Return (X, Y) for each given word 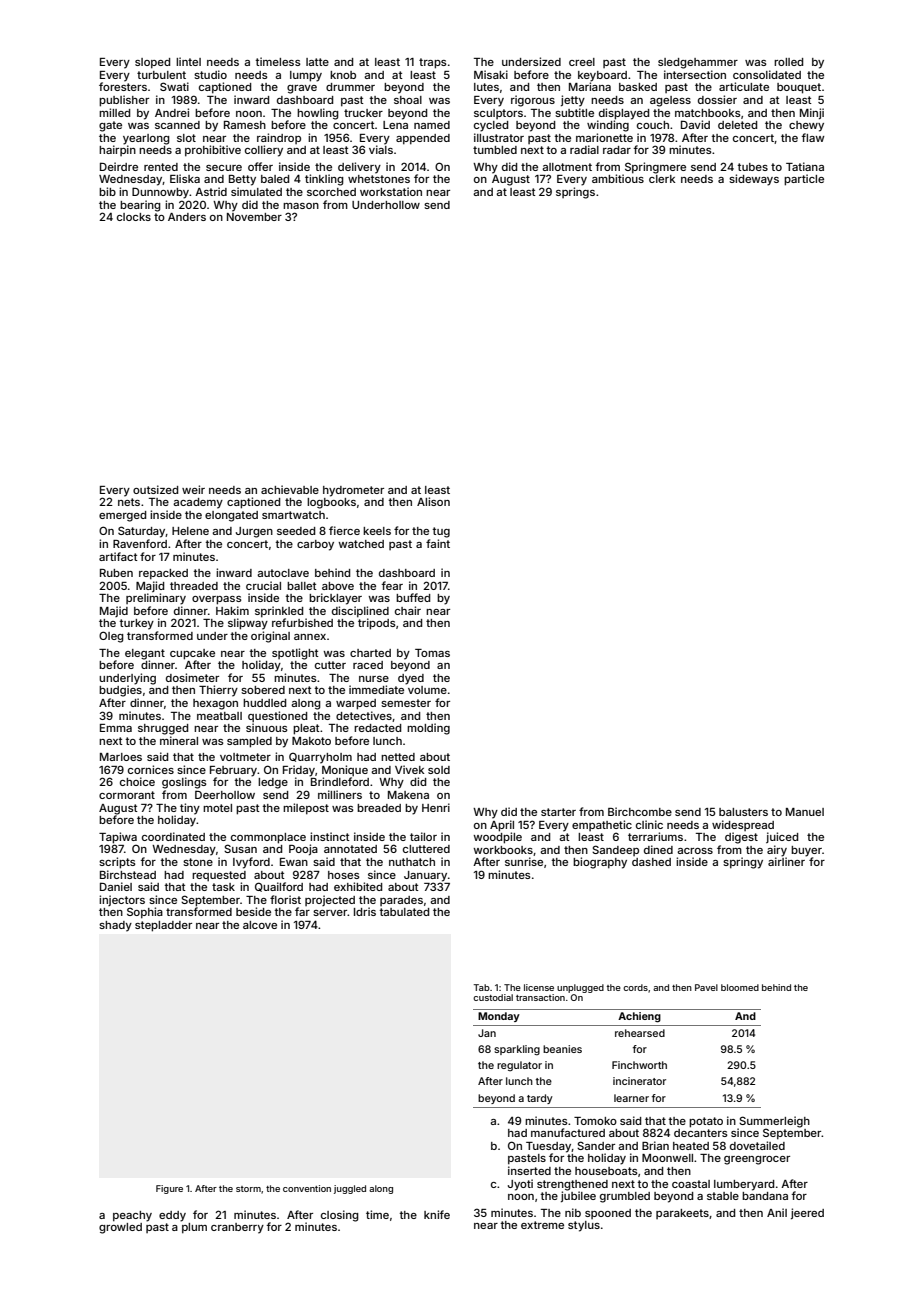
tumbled (495, 150)
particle (804, 180)
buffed (413, 597)
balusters (743, 812)
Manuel (805, 812)
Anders (187, 217)
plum (194, 1228)
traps (433, 63)
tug (441, 532)
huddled (264, 703)
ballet (302, 586)
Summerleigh (774, 1122)
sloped (152, 63)
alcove (260, 925)
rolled (788, 62)
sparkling (517, 1050)
